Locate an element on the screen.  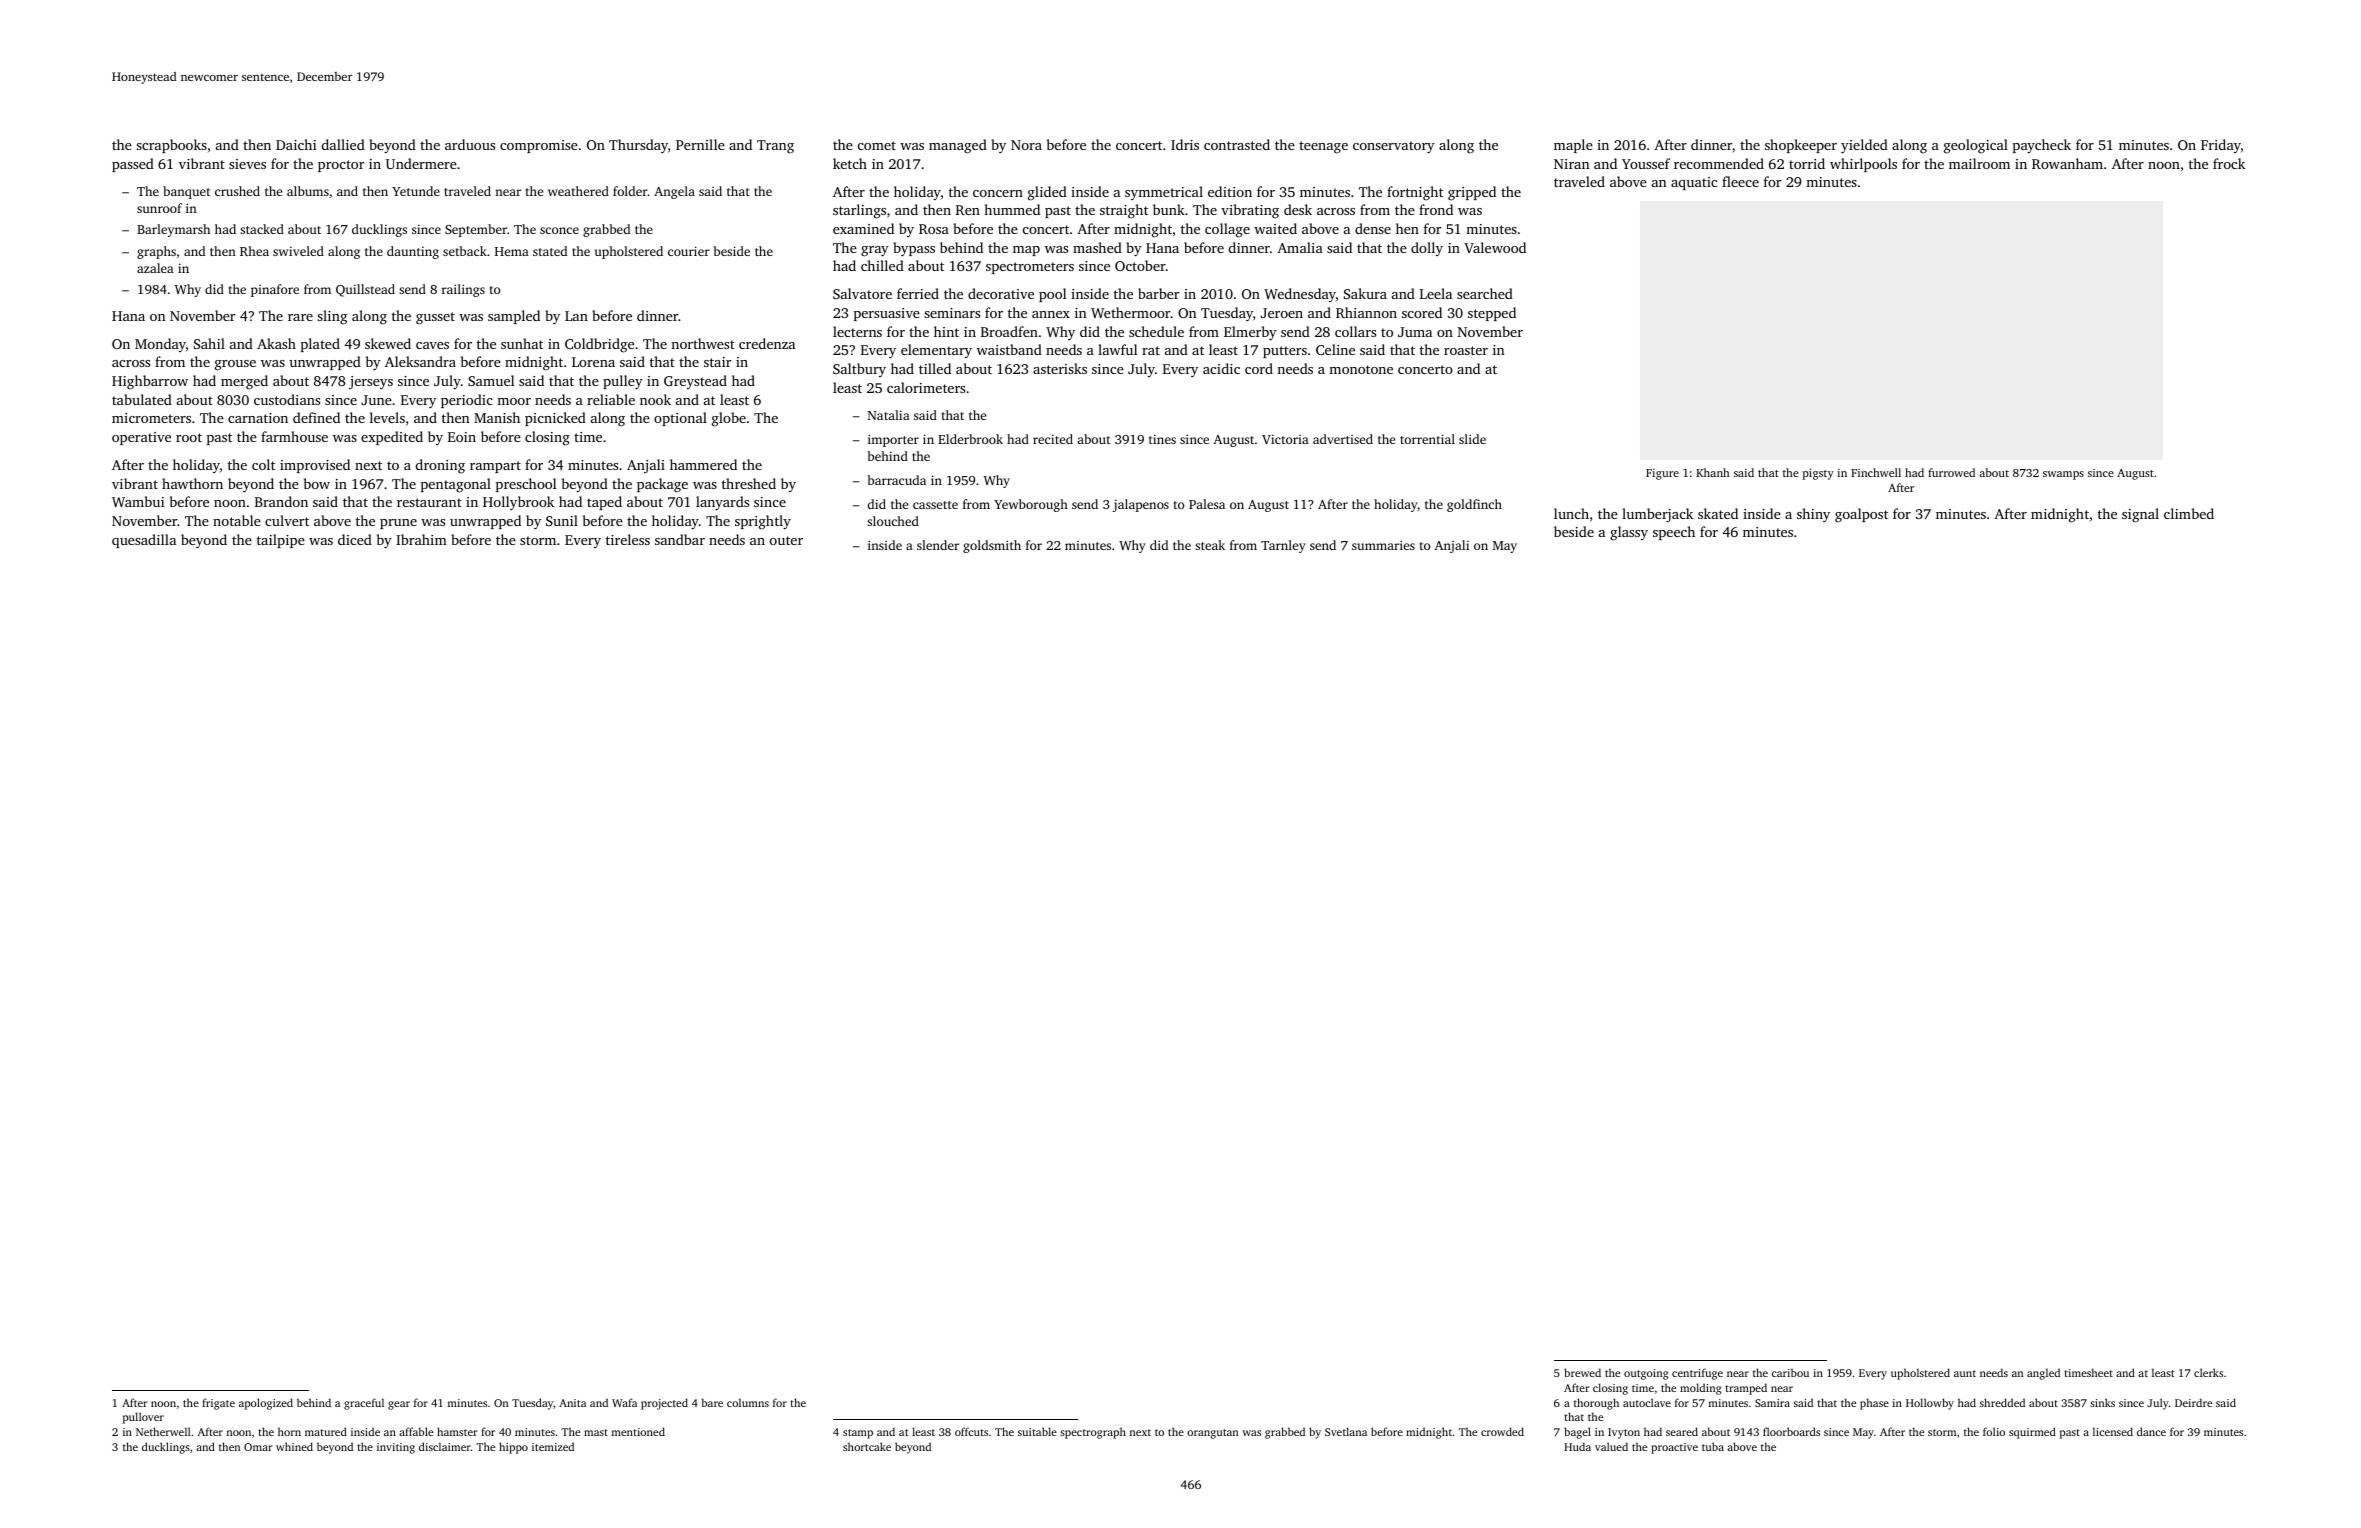
summaries is located at coordinates (1383, 545).
